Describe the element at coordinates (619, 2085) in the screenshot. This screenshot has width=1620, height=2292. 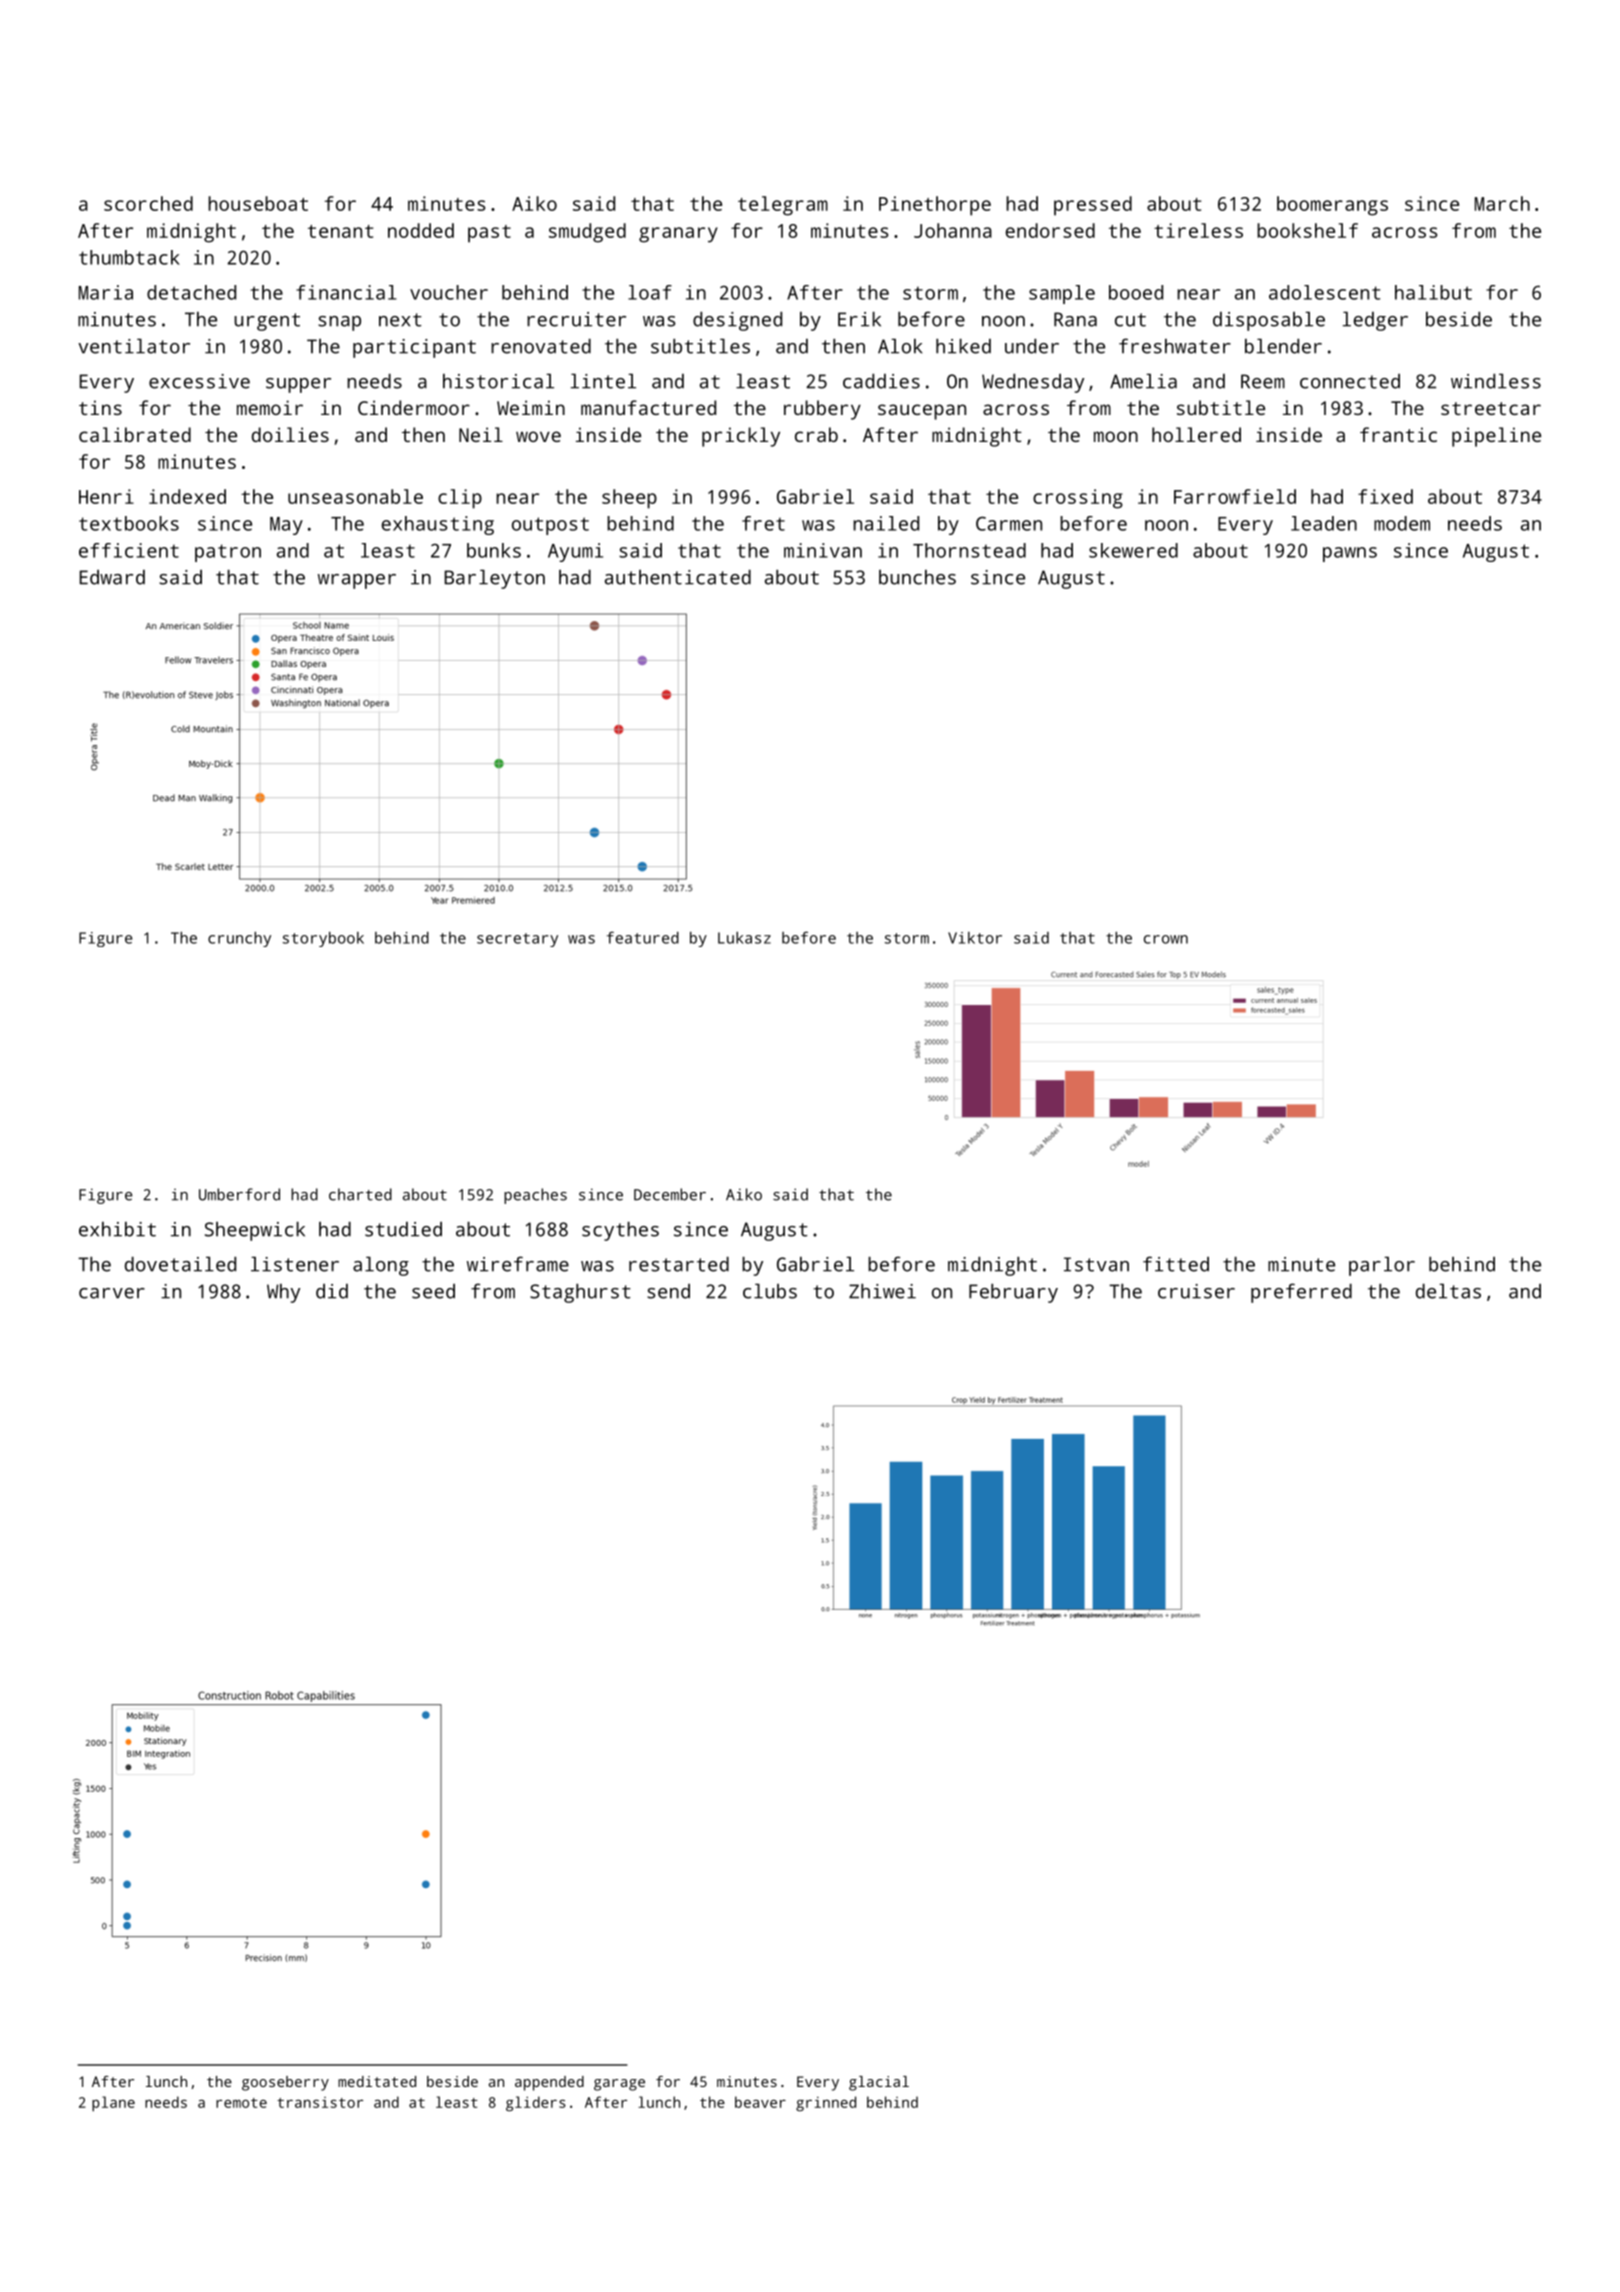
I see `garage` at that location.
